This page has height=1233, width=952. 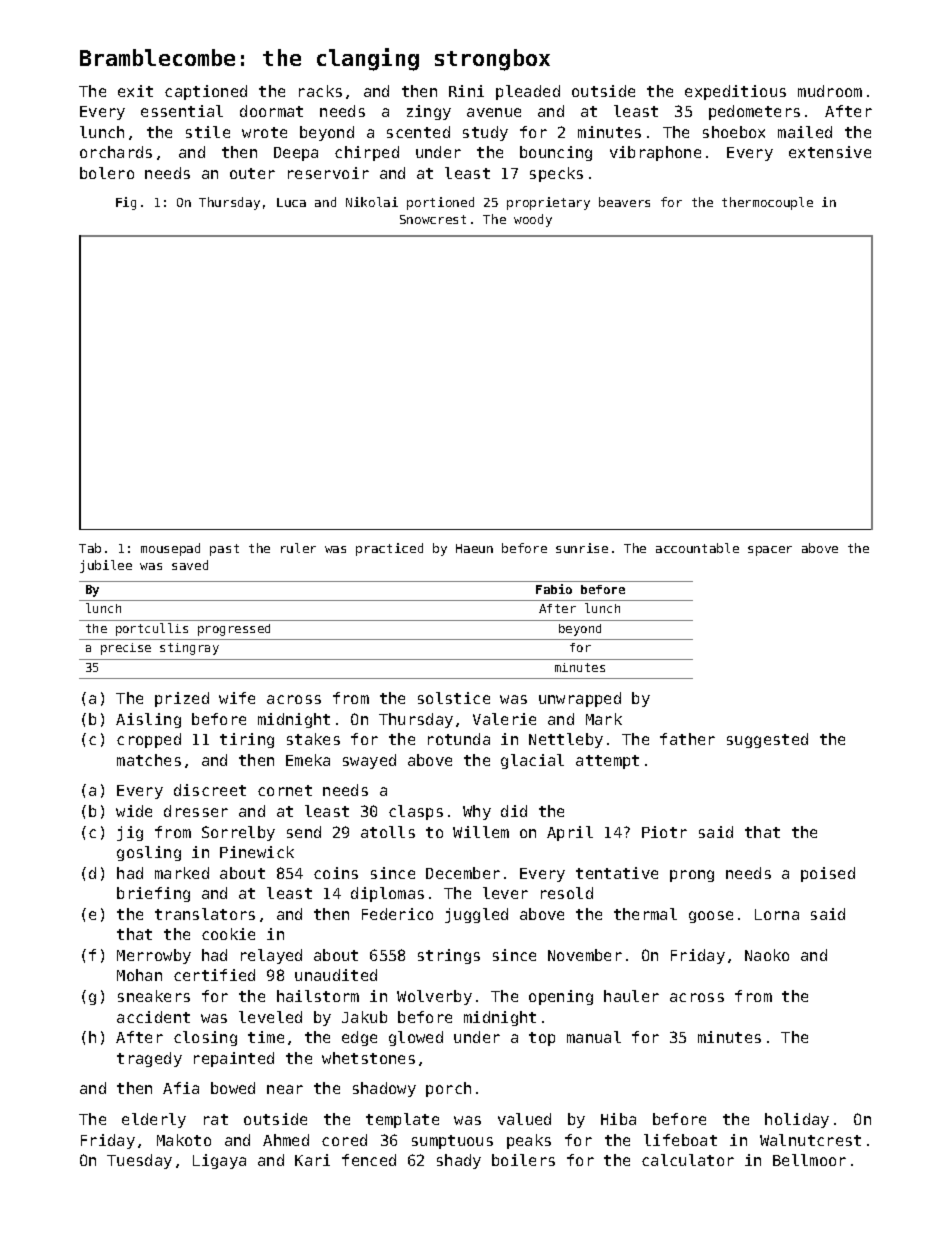 What do you see at coordinates (697, 548) in the page?
I see `accountable` at bounding box center [697, 548].
